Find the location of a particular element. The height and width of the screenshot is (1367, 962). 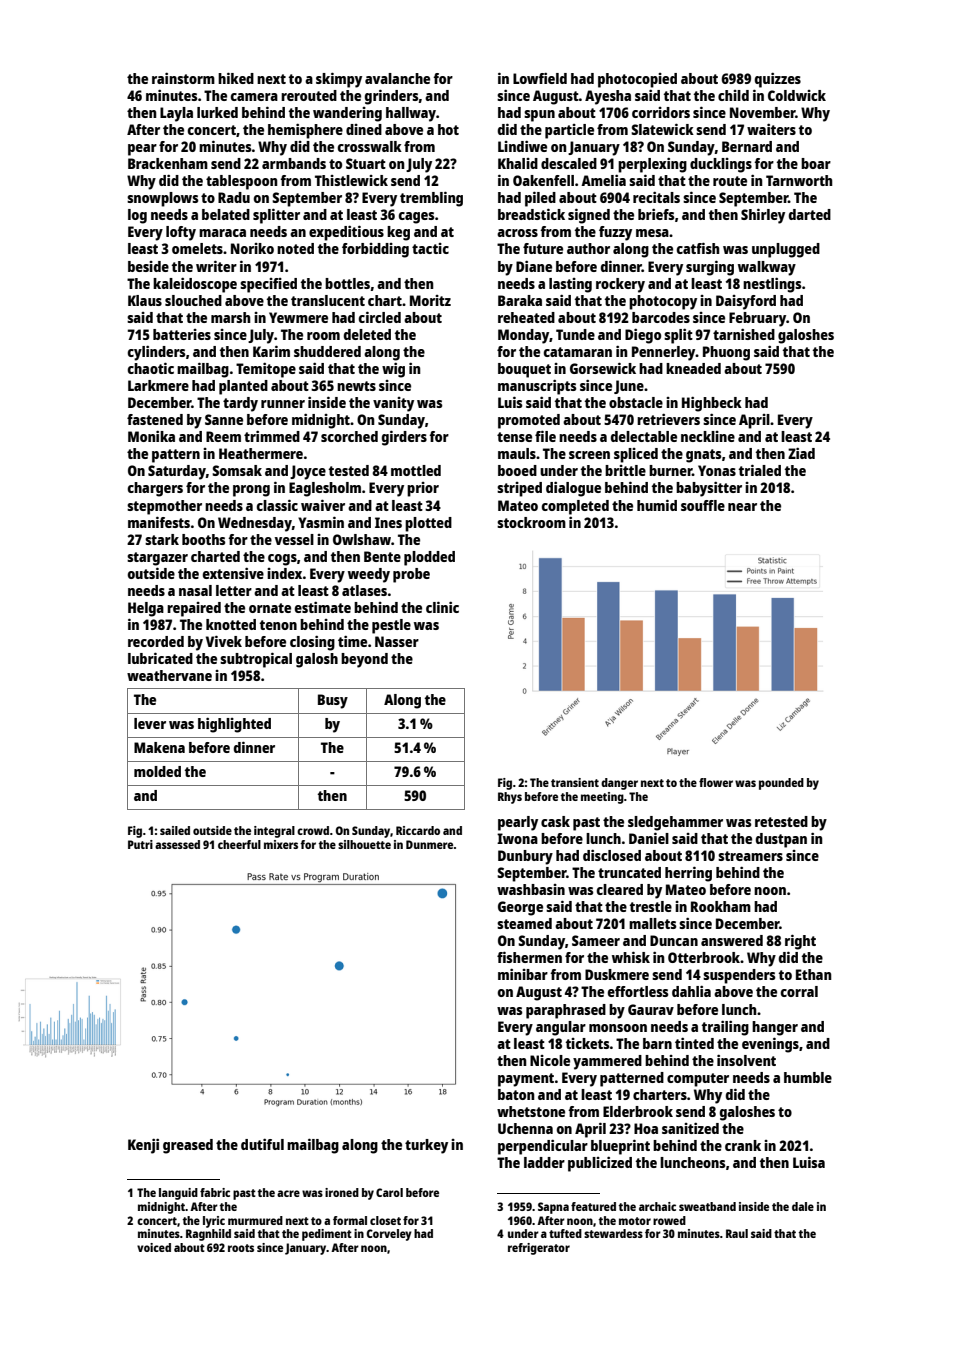

quizzes is located at coordinates (778, 80).
